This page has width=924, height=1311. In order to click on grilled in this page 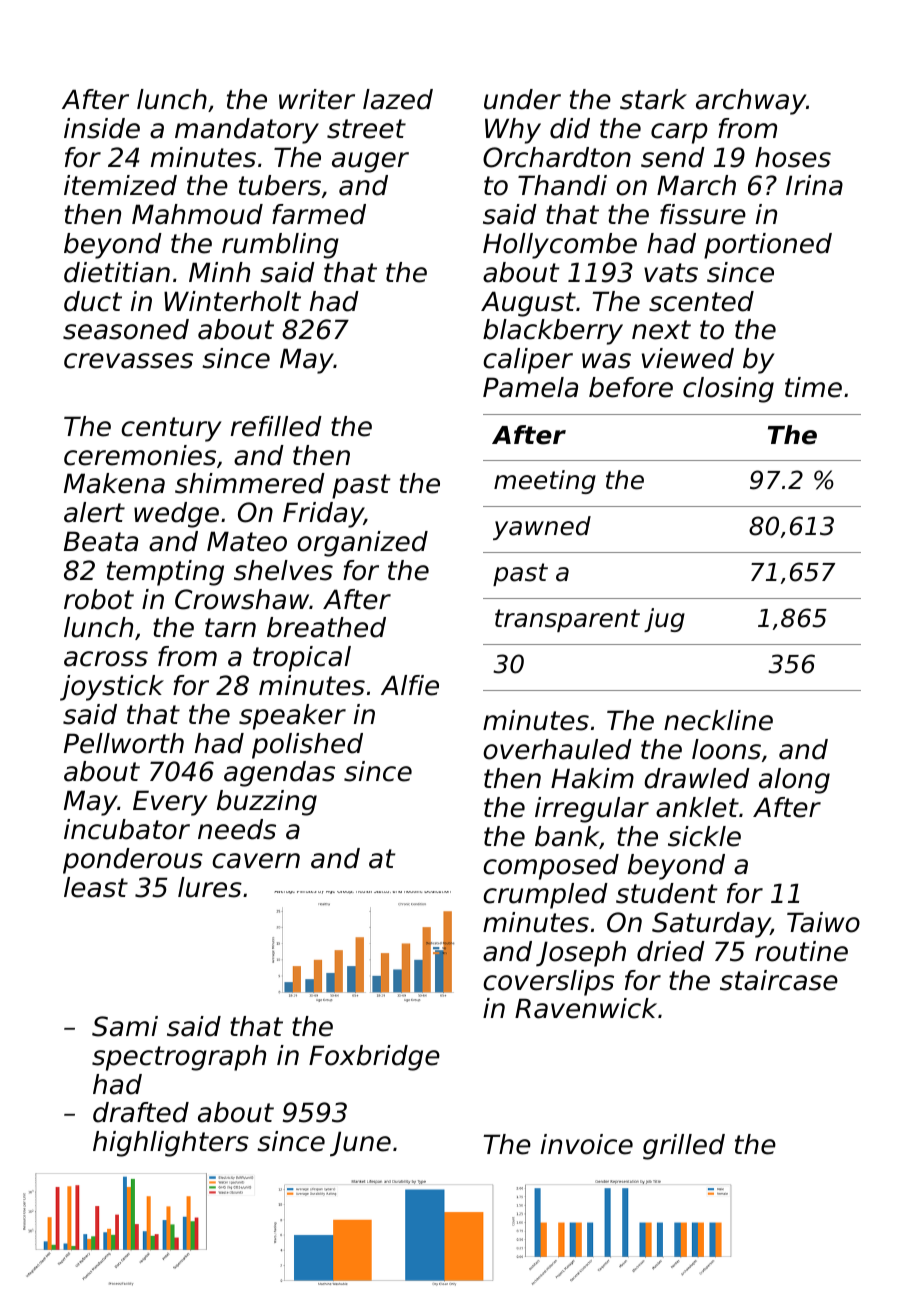, I will do `click(684, 1147)`.
